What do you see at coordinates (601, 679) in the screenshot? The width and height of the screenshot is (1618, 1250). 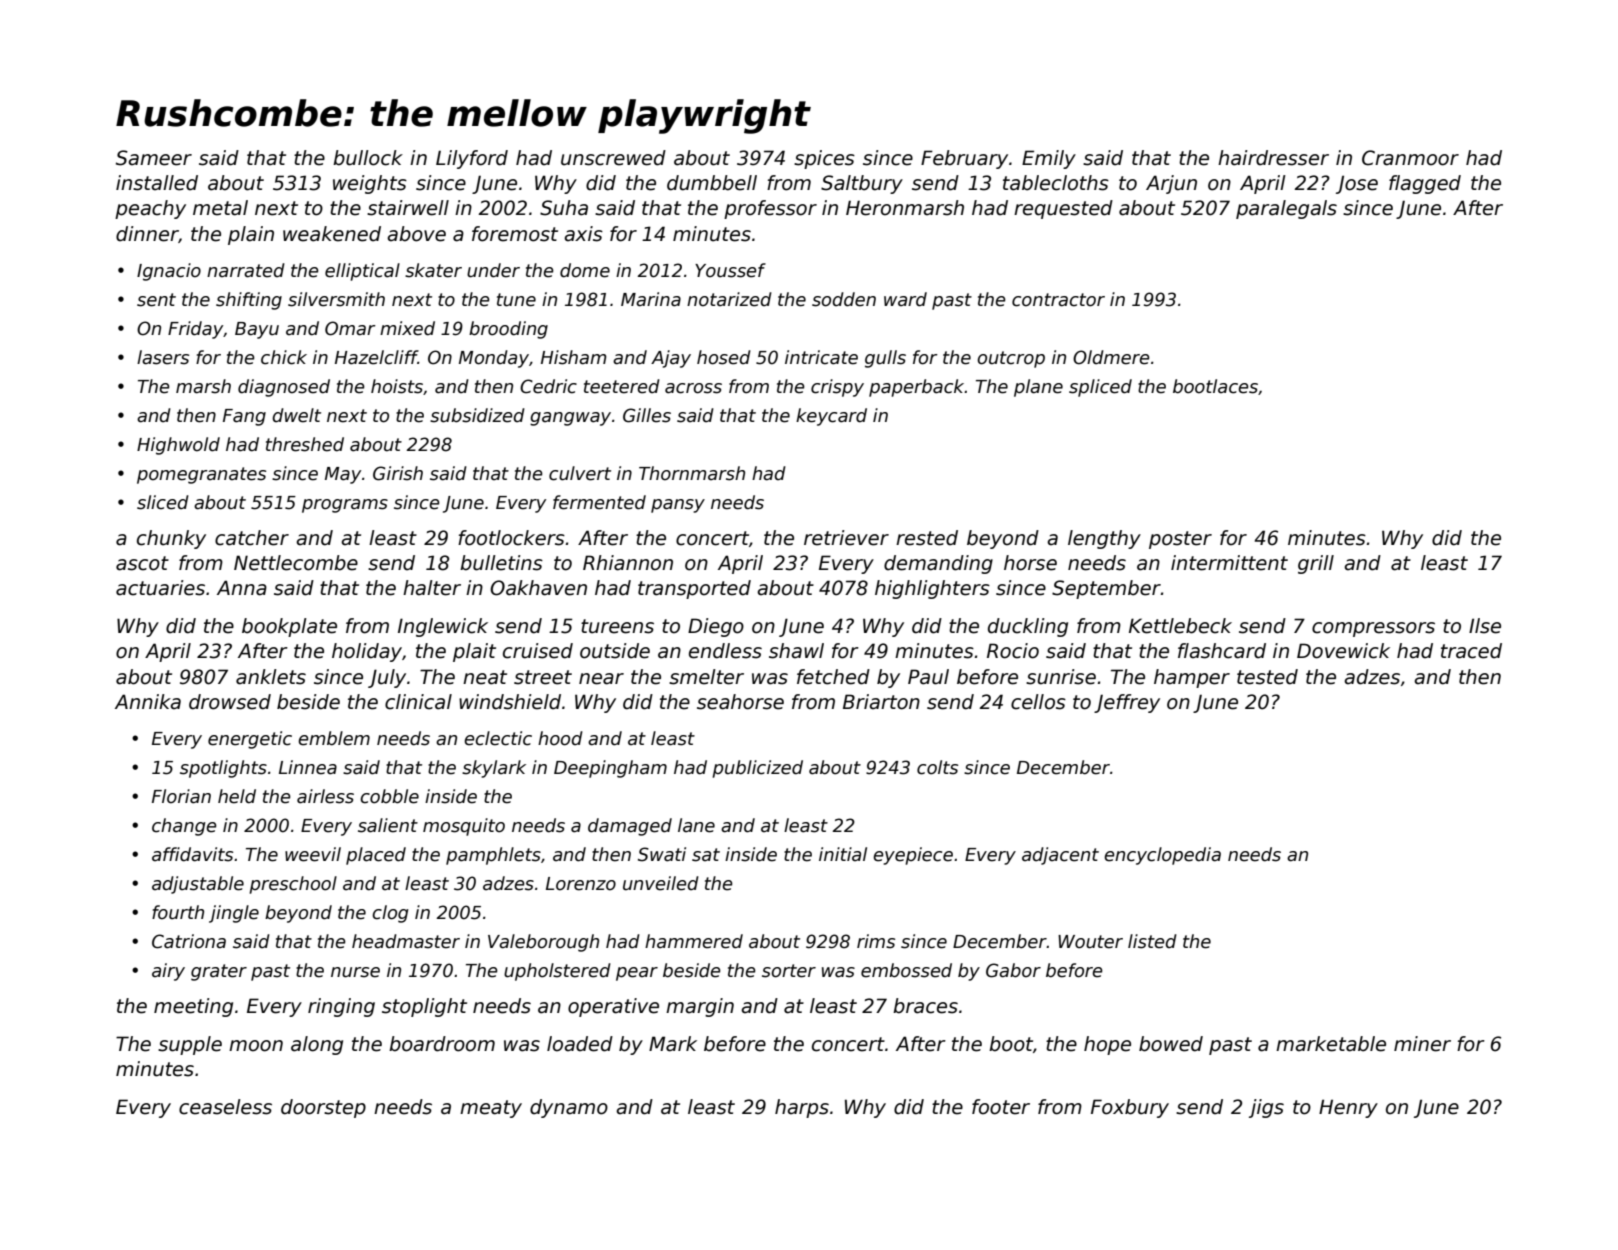 I see `near` at bounding box center [601, 679].
